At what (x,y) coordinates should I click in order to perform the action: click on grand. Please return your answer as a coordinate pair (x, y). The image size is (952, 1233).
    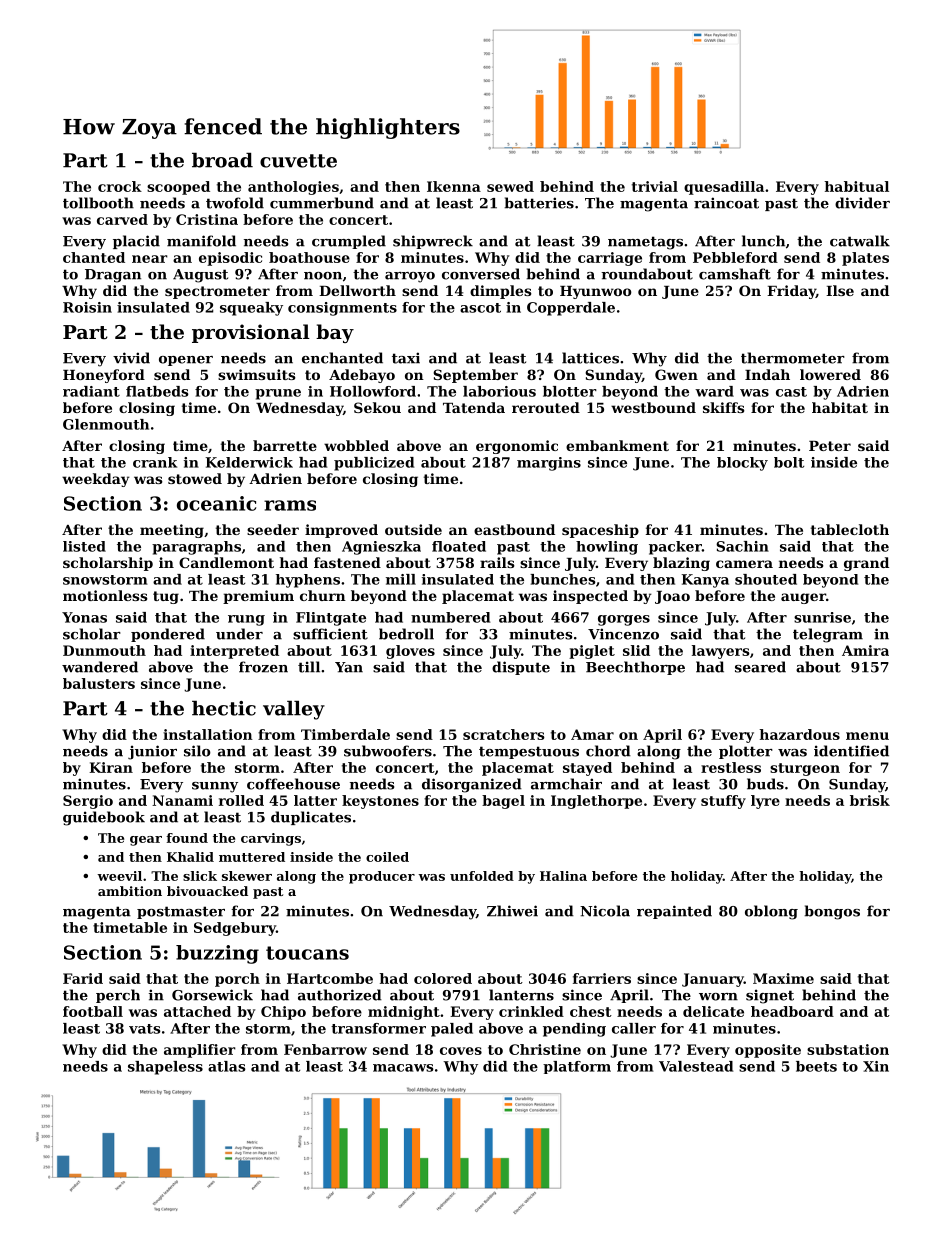
    Looking at the image, I should click on (866, 564).
